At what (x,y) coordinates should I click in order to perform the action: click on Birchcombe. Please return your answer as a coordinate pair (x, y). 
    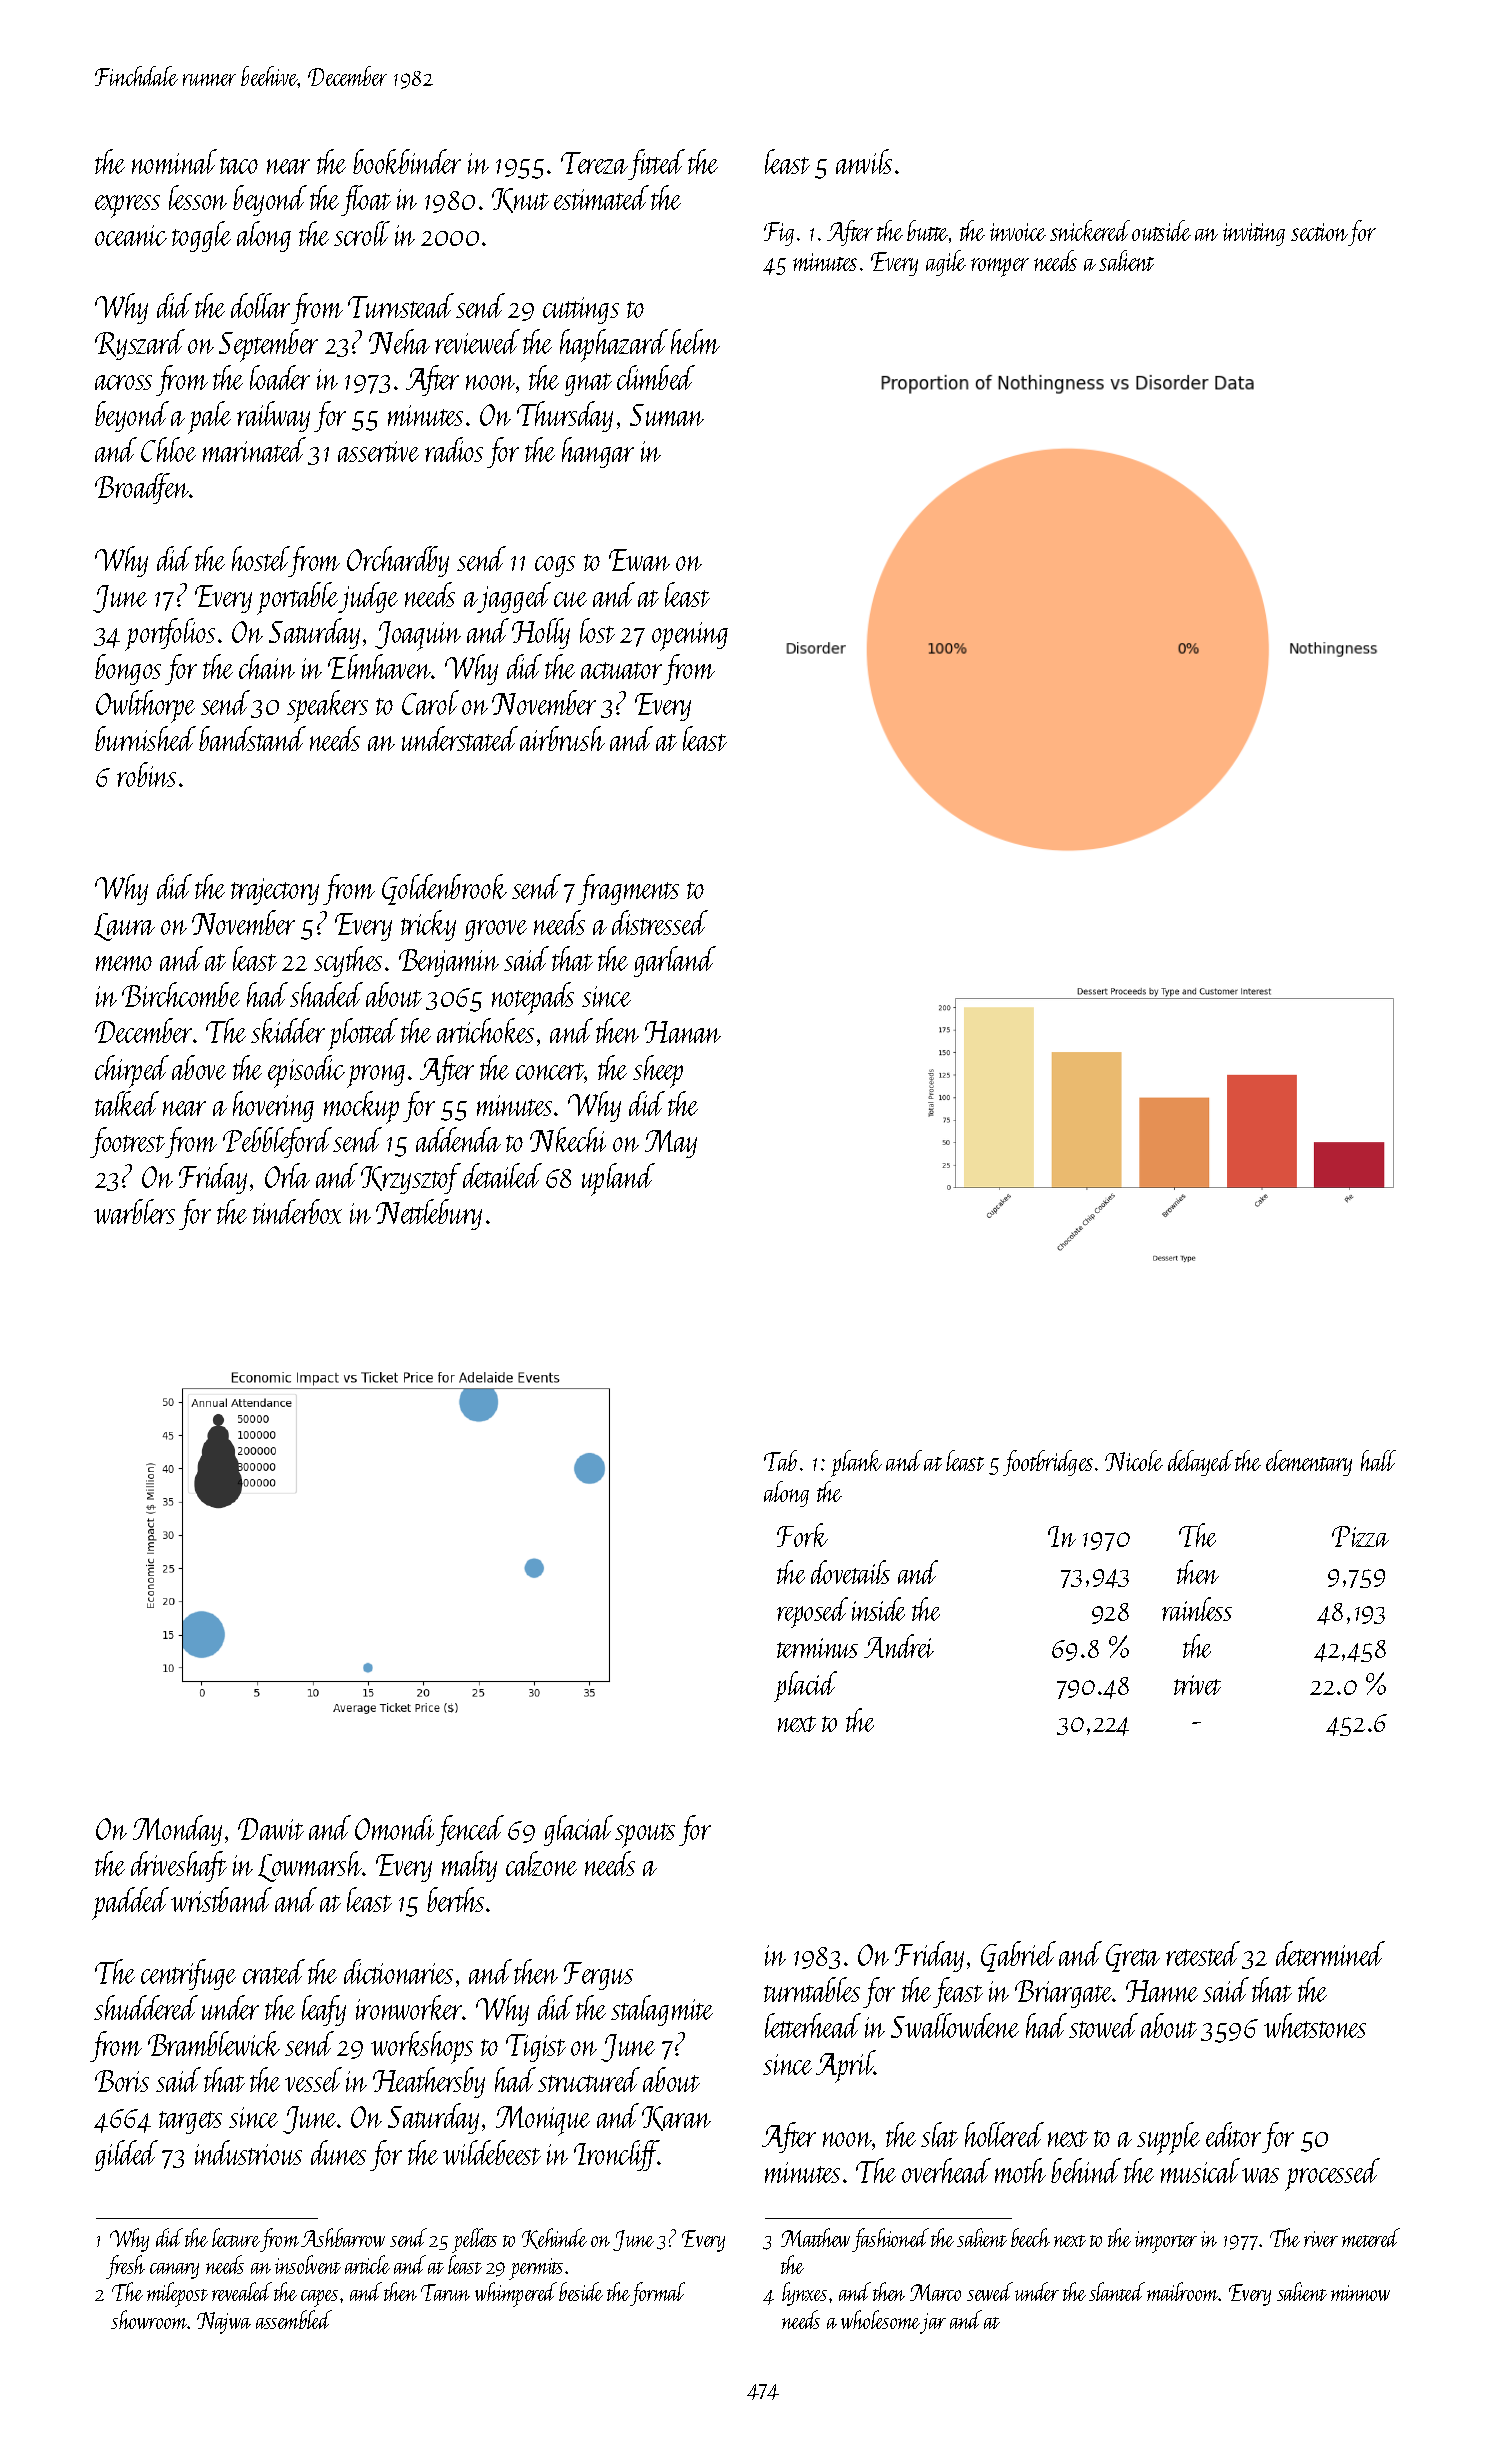
    Looking at the image, I should click on (181, 994).
